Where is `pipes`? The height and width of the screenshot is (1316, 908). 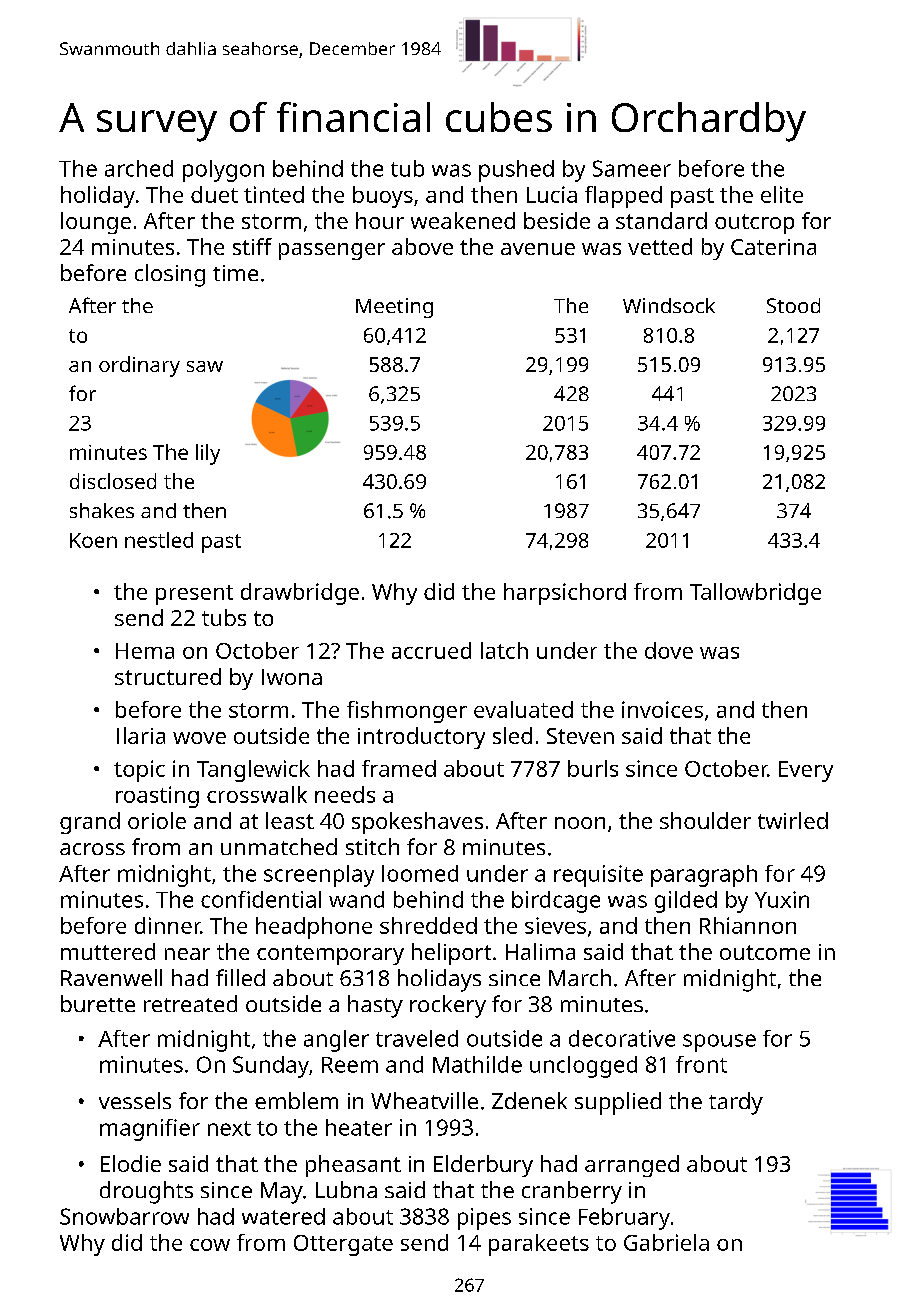
pipes is located at coordinates (484, 1219).
